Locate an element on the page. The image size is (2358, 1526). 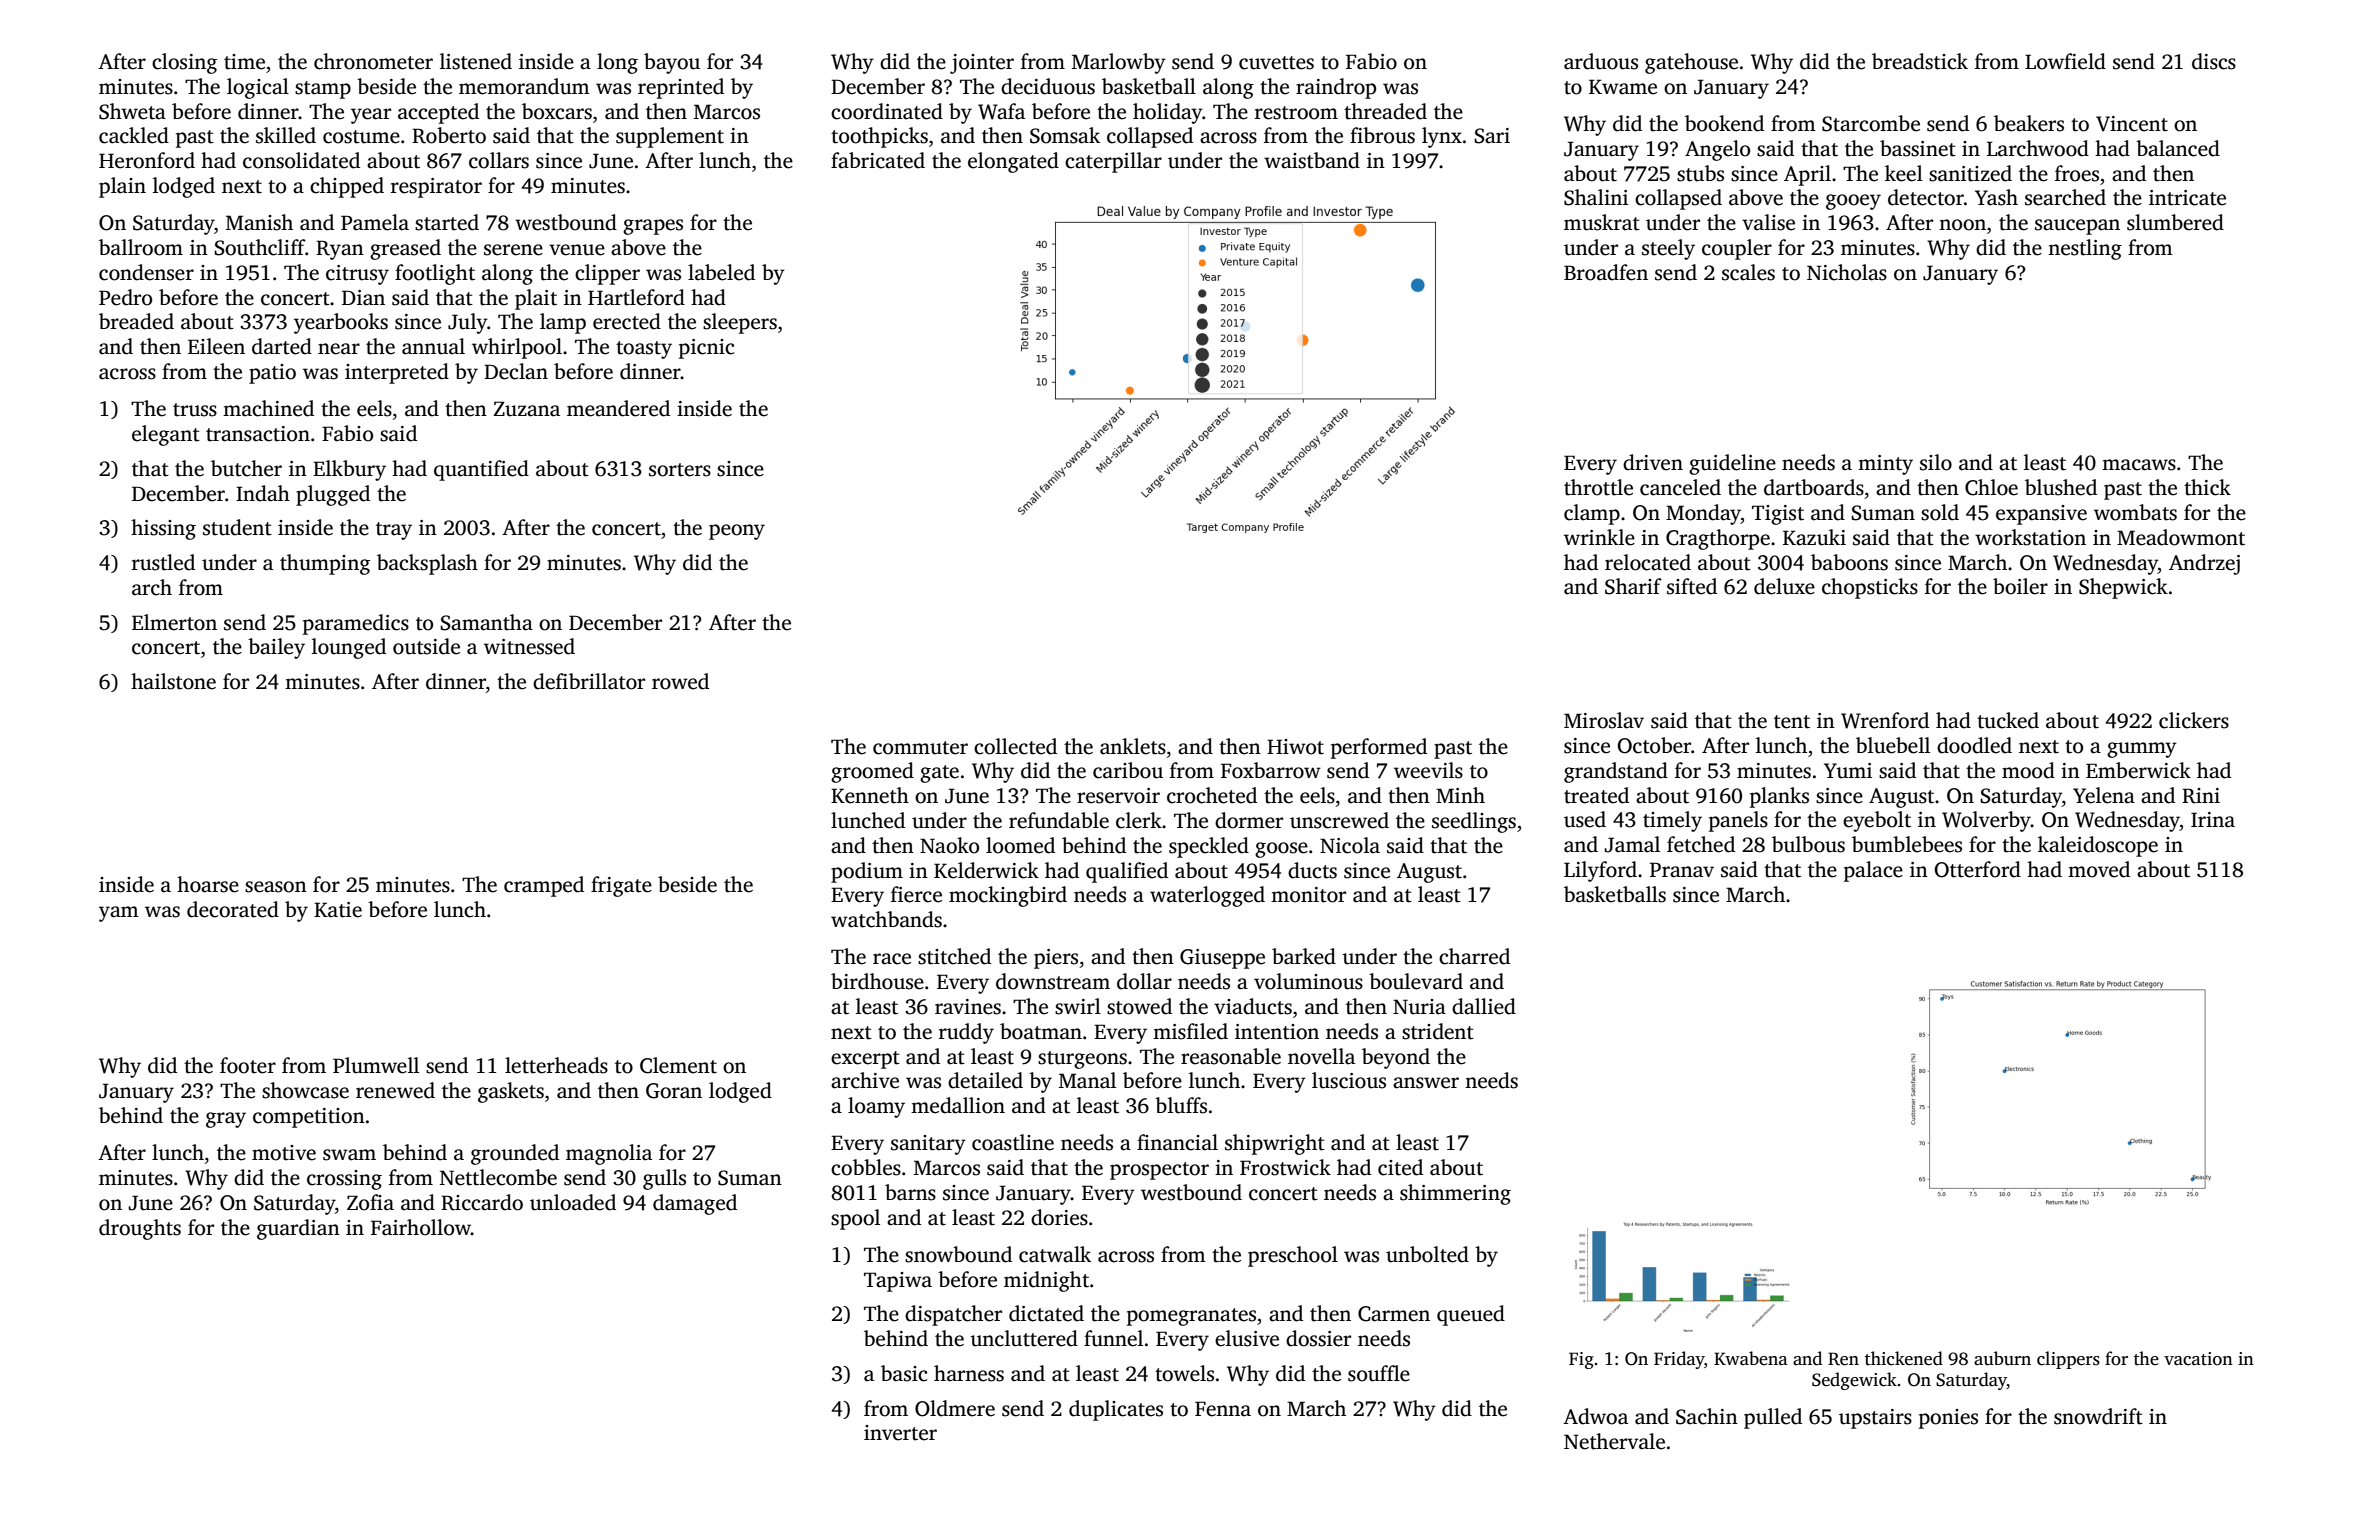
hoarse is located at coordinates (208, 884).
